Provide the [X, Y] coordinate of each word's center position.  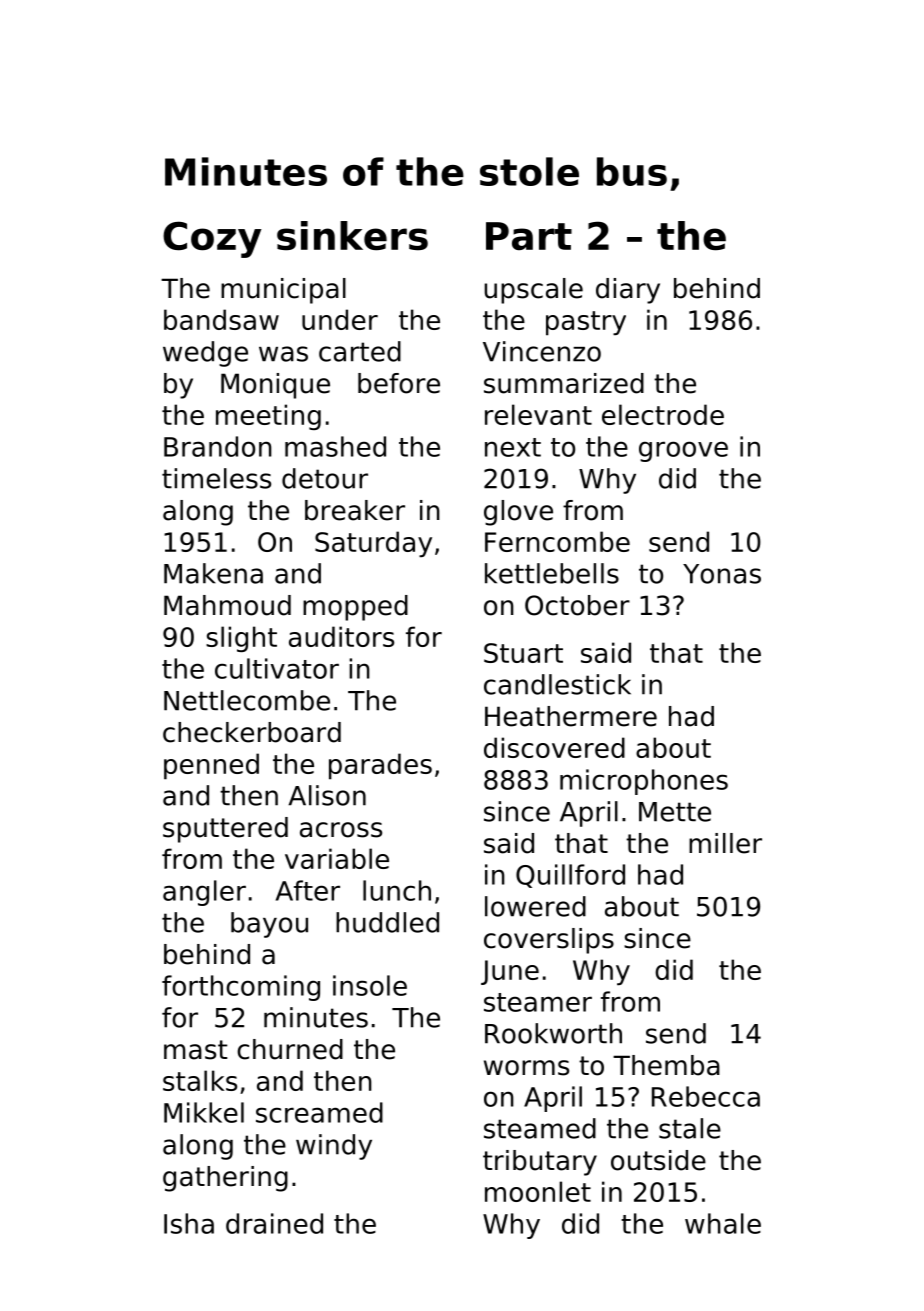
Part [529, 236]
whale [723, 1223]
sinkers [352, 236]
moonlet [538, 1191]
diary [628, 291]
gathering [225, 1179]
